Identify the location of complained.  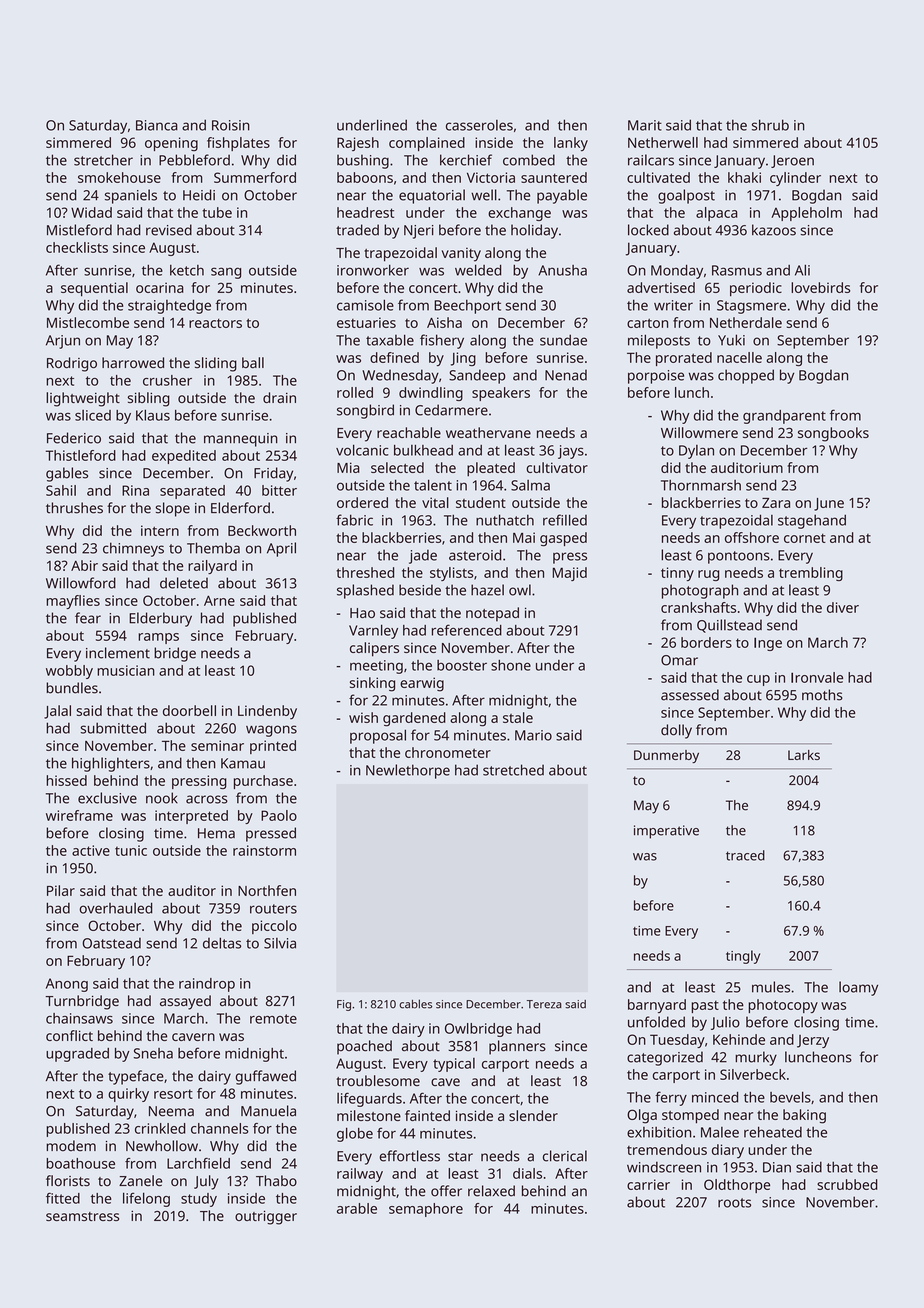
(427, 144).
